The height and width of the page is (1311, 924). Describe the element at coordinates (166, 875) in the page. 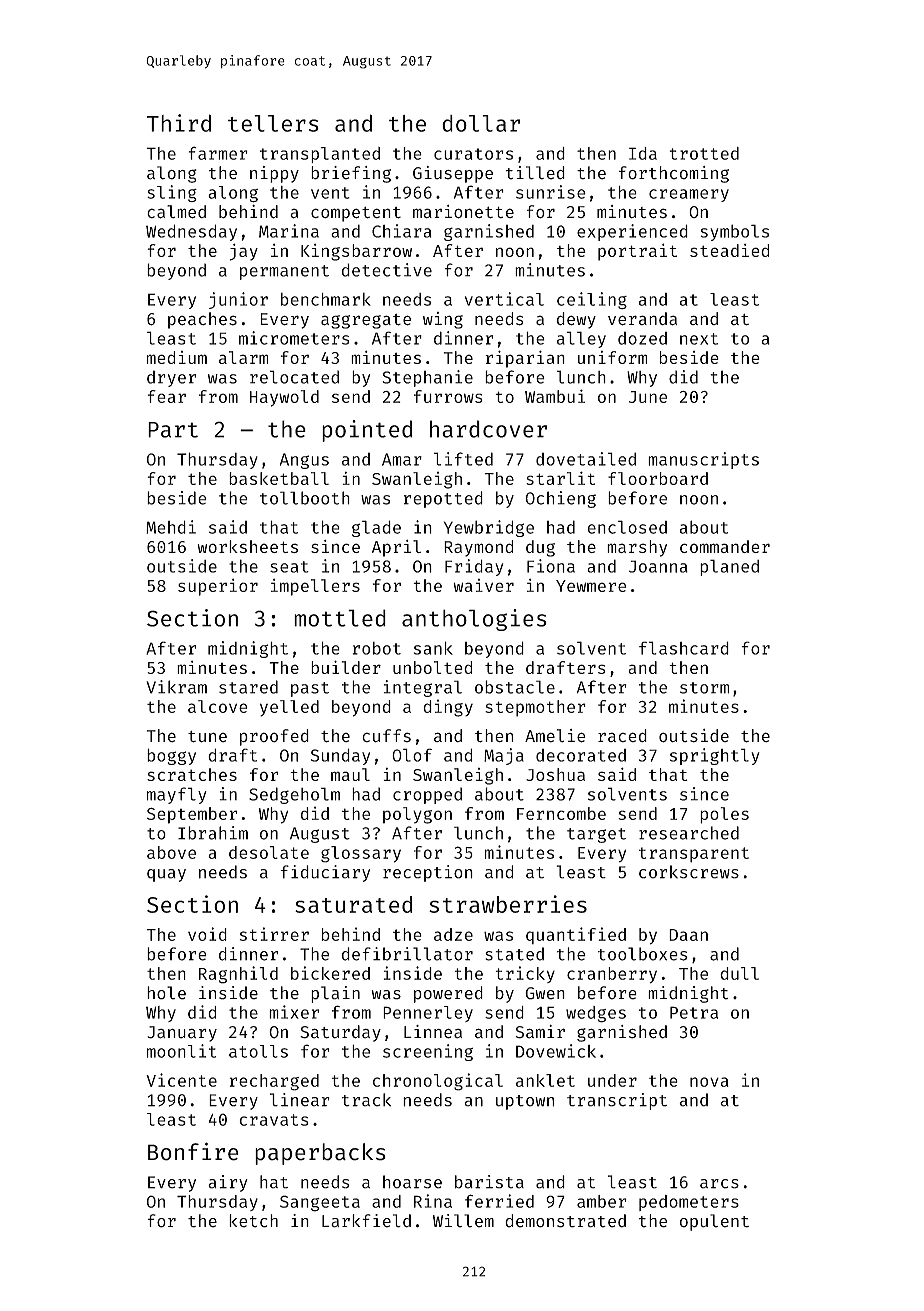

I see `quay` at that location.
